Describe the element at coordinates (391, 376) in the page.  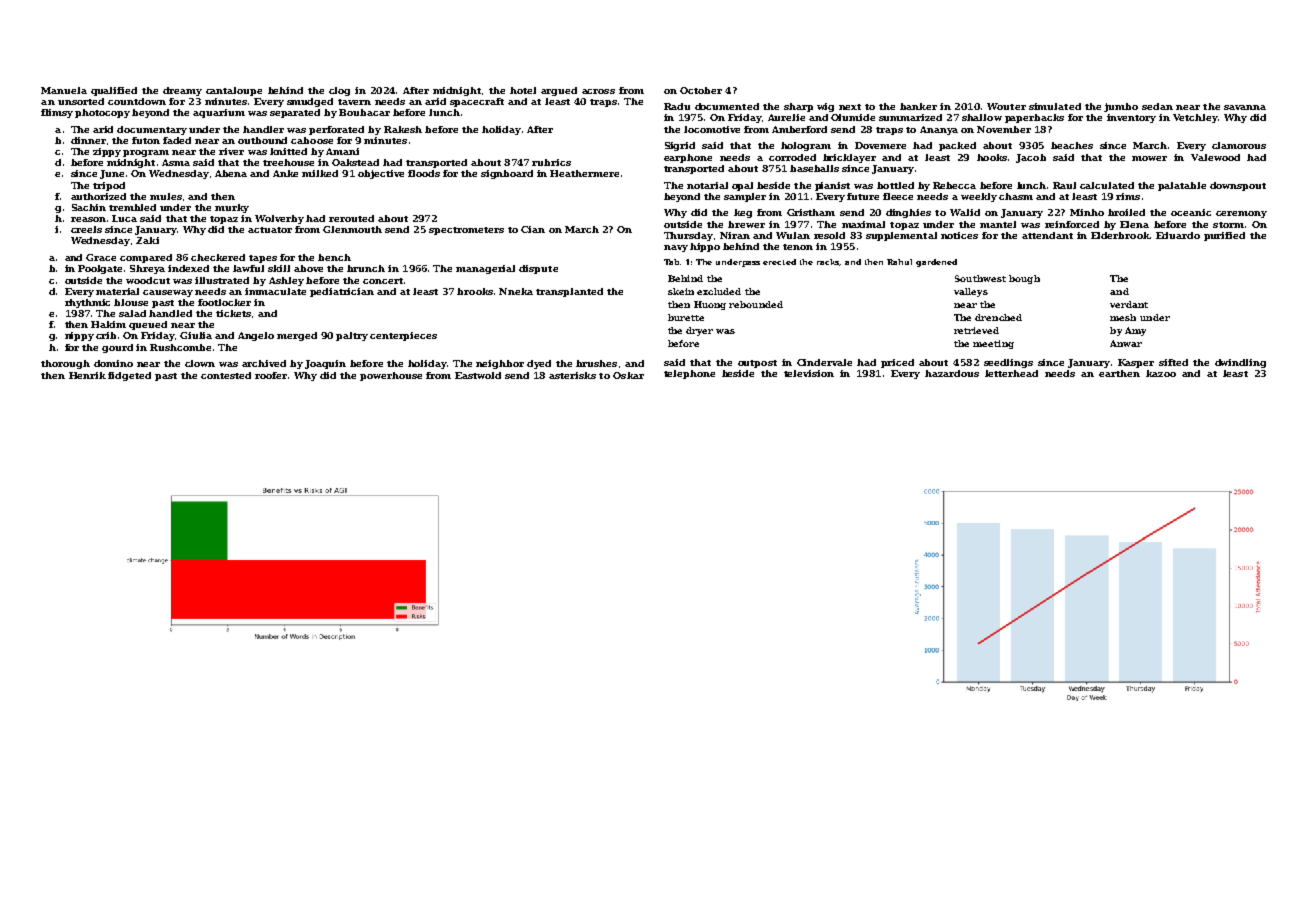
I see `powerhouse` at that location.
